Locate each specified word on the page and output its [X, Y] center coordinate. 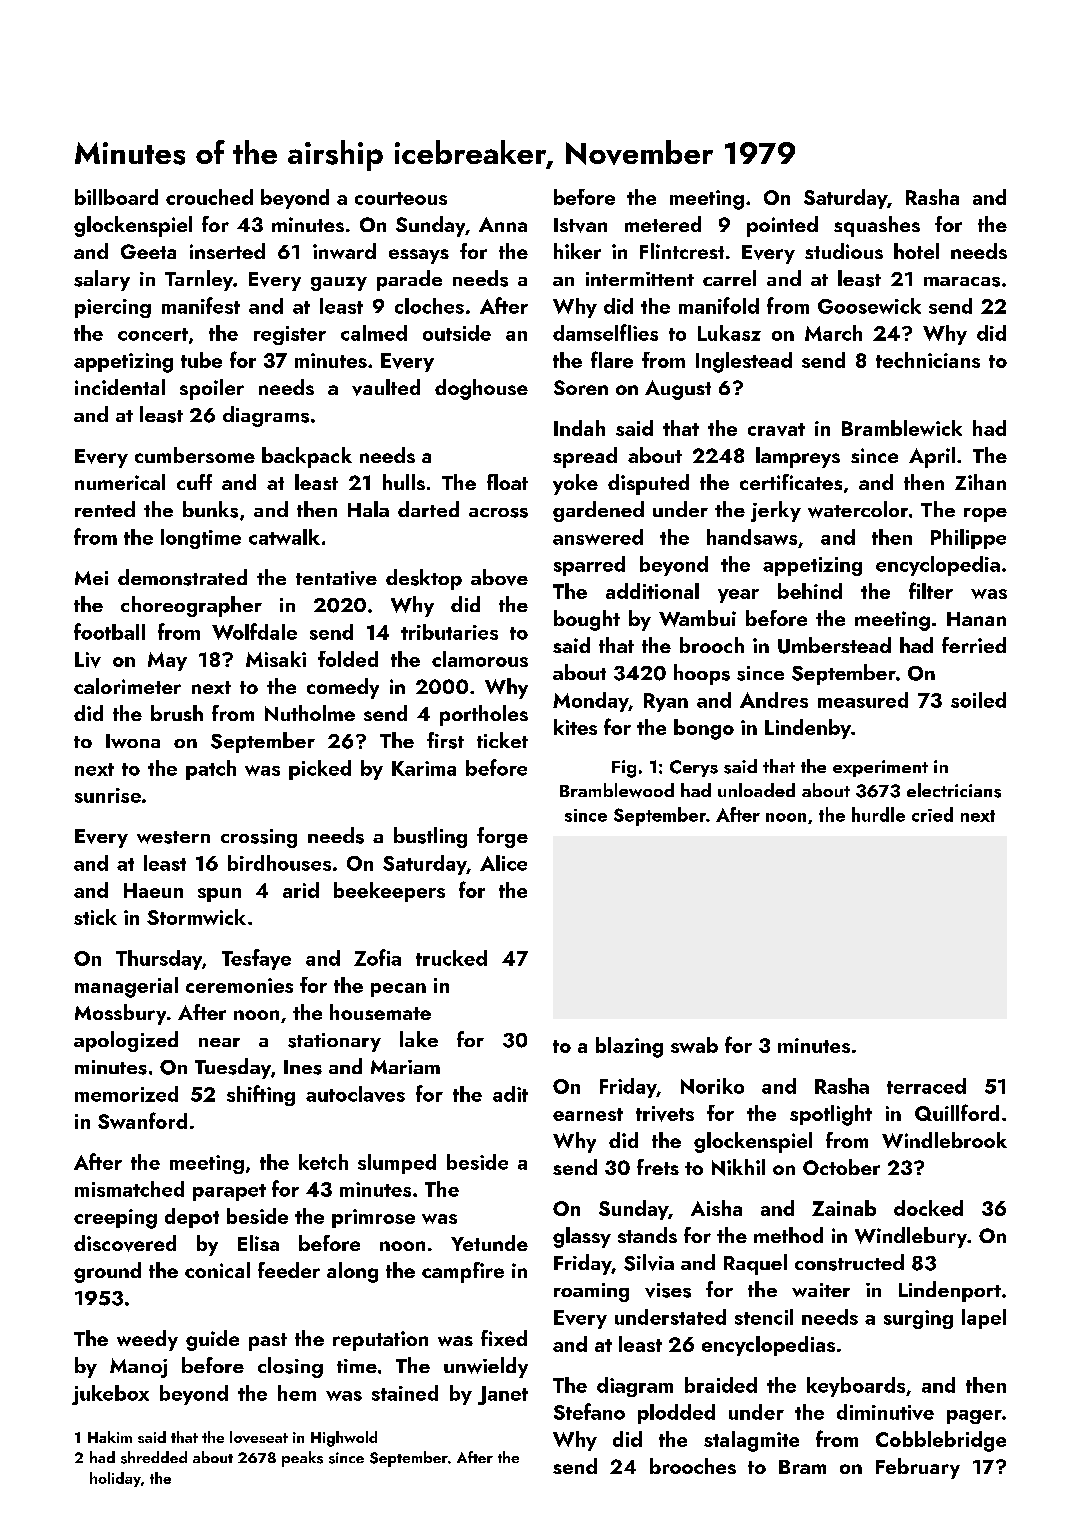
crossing [259, 838]
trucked [451, 958]
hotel [916, 251]
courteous [401, 198]
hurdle [878, 814]
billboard [116, 197]
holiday [115, 1479]
